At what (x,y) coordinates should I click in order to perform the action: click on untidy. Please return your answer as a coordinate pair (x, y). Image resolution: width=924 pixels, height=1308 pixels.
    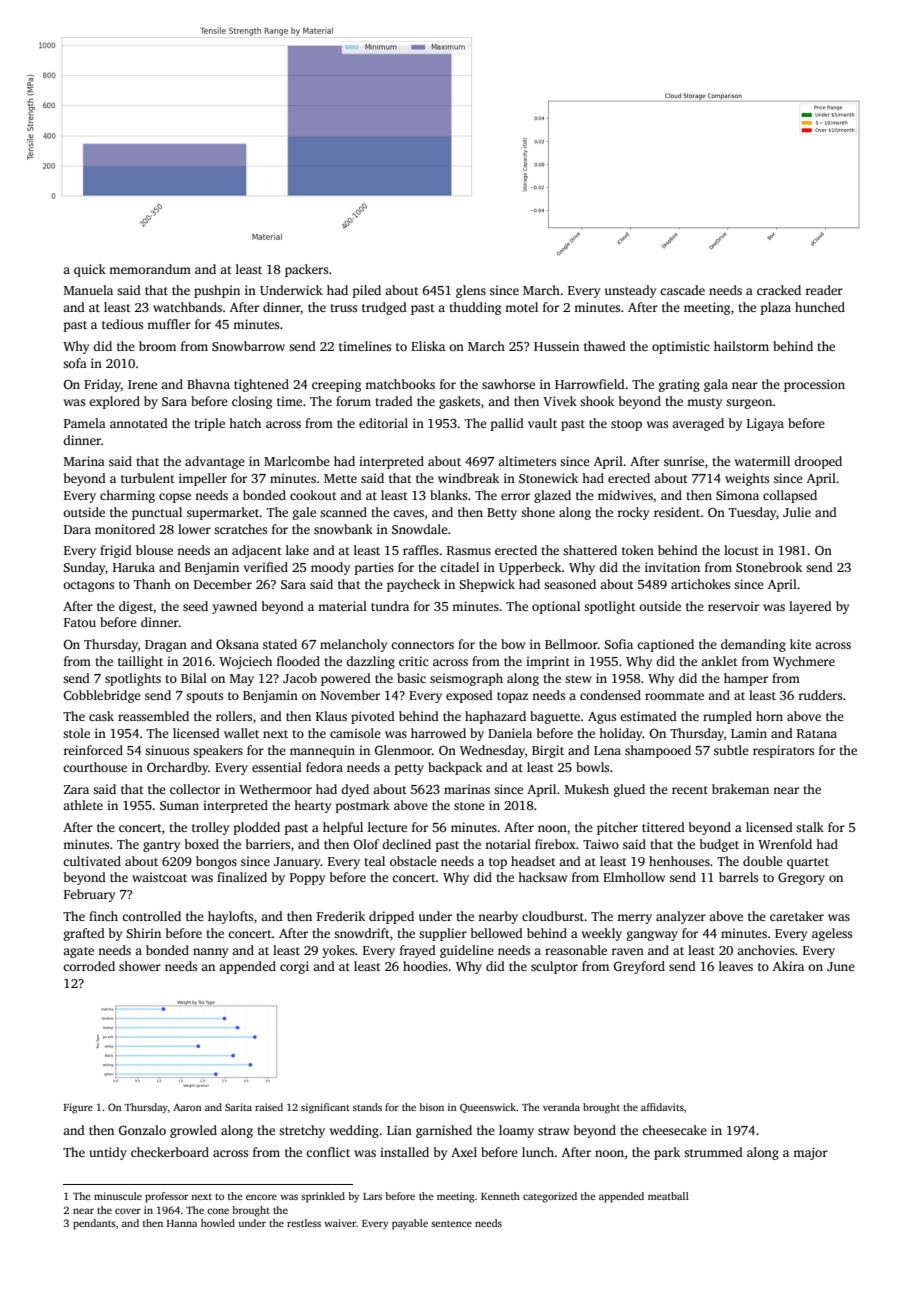
    Looking at the image, I should click on (108, 1153).
